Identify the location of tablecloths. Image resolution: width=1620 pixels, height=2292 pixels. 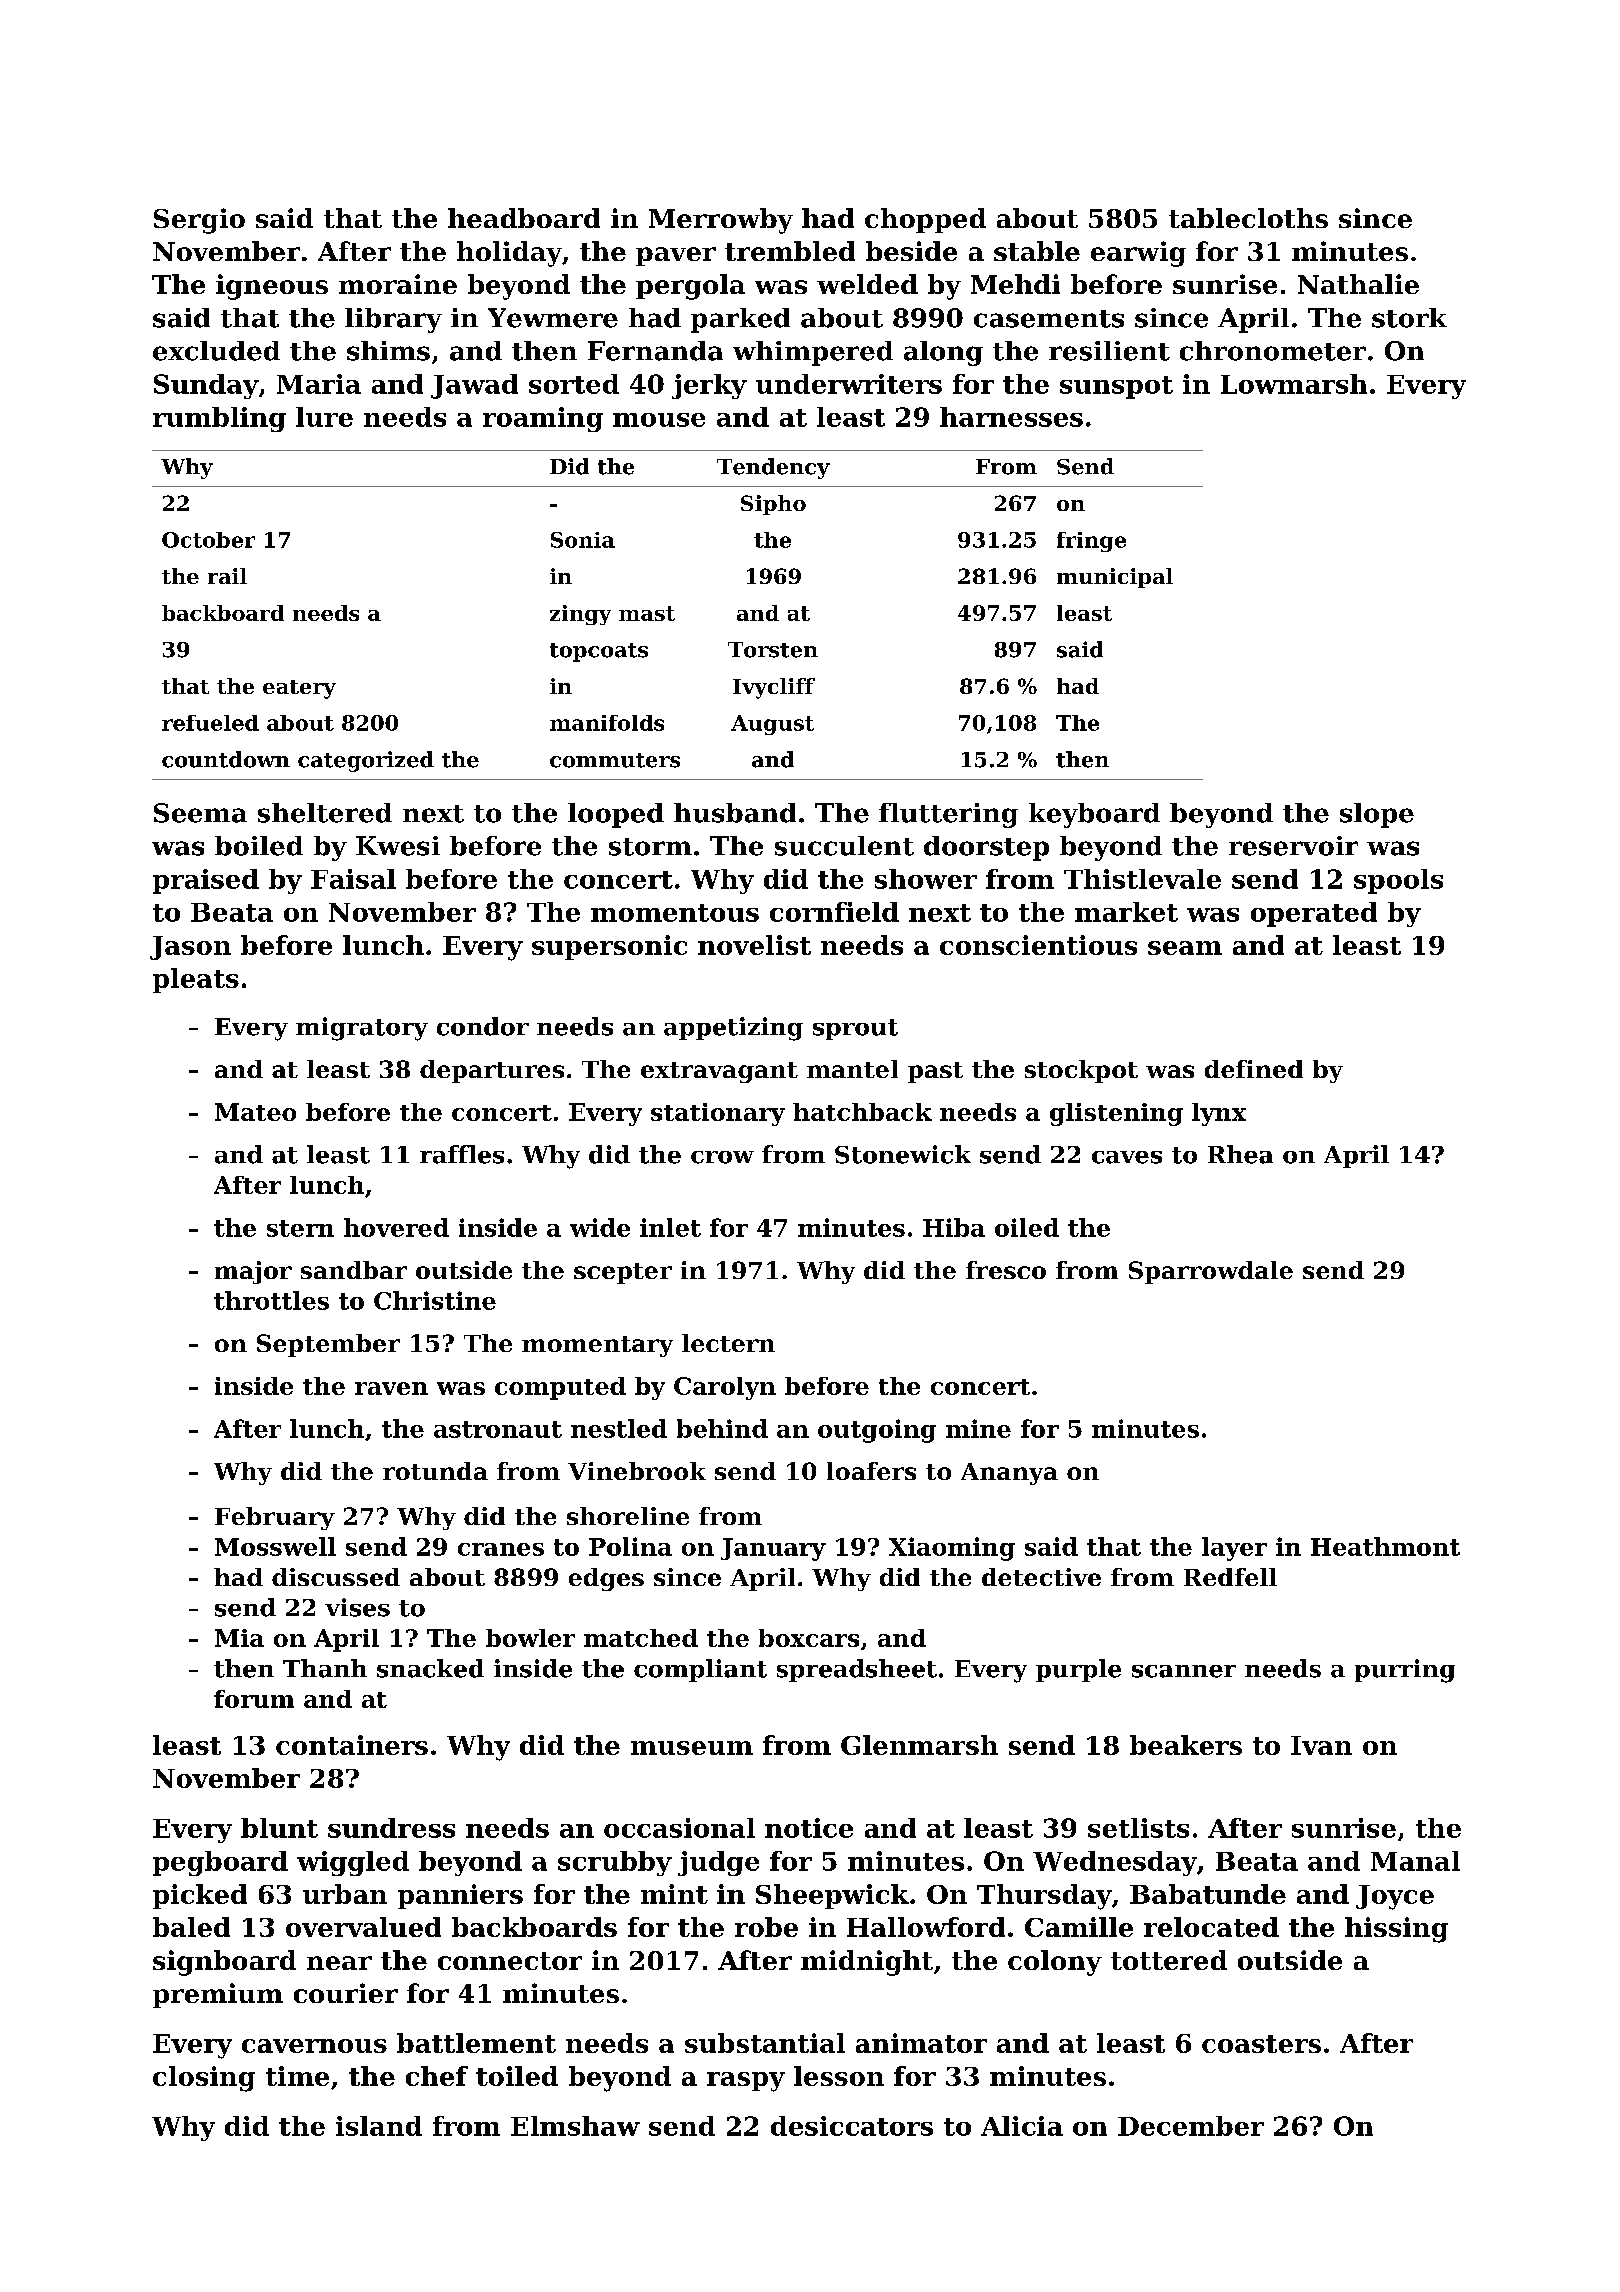
(1248, 218).
